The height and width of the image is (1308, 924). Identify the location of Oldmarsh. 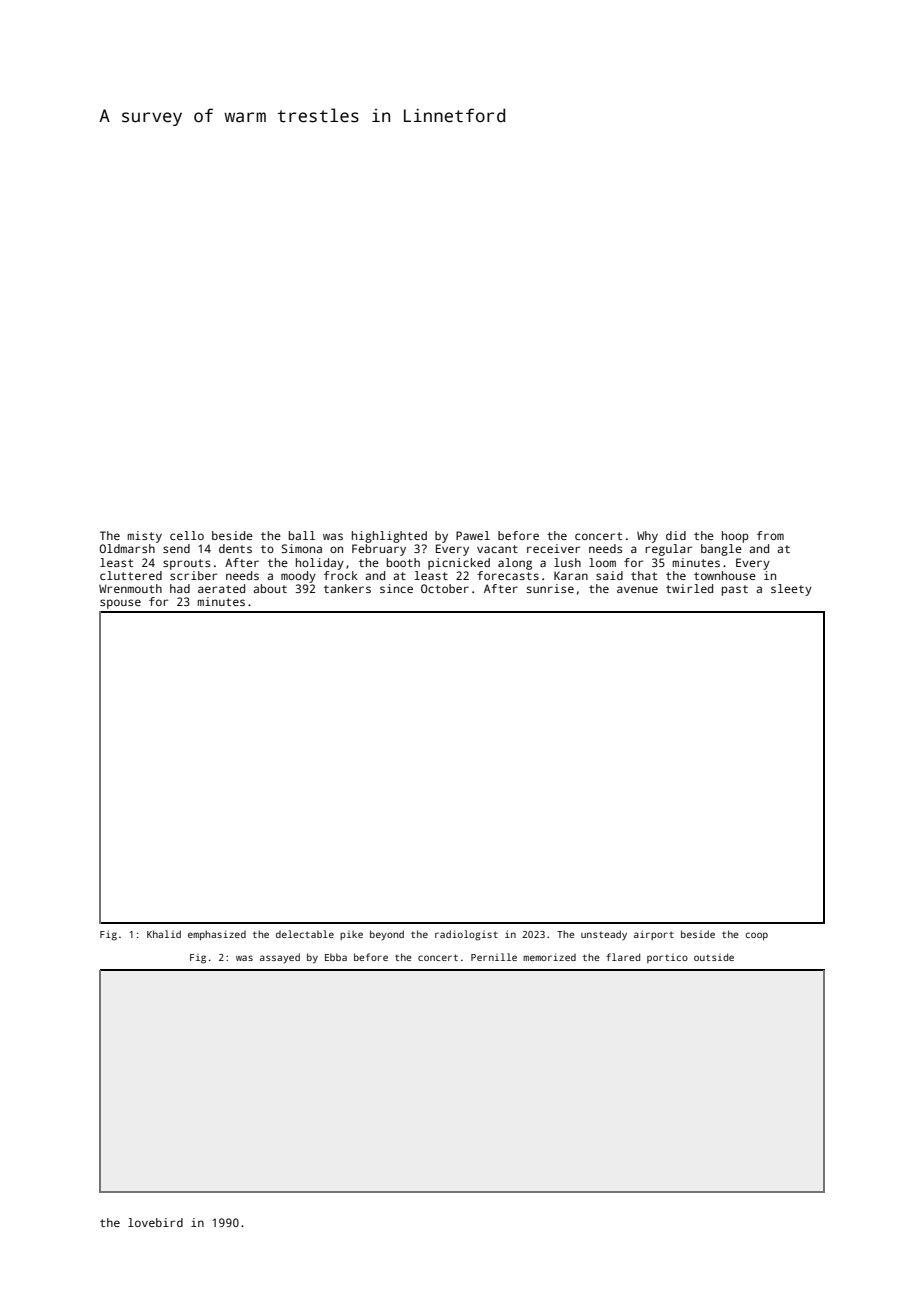
(127, 548).
